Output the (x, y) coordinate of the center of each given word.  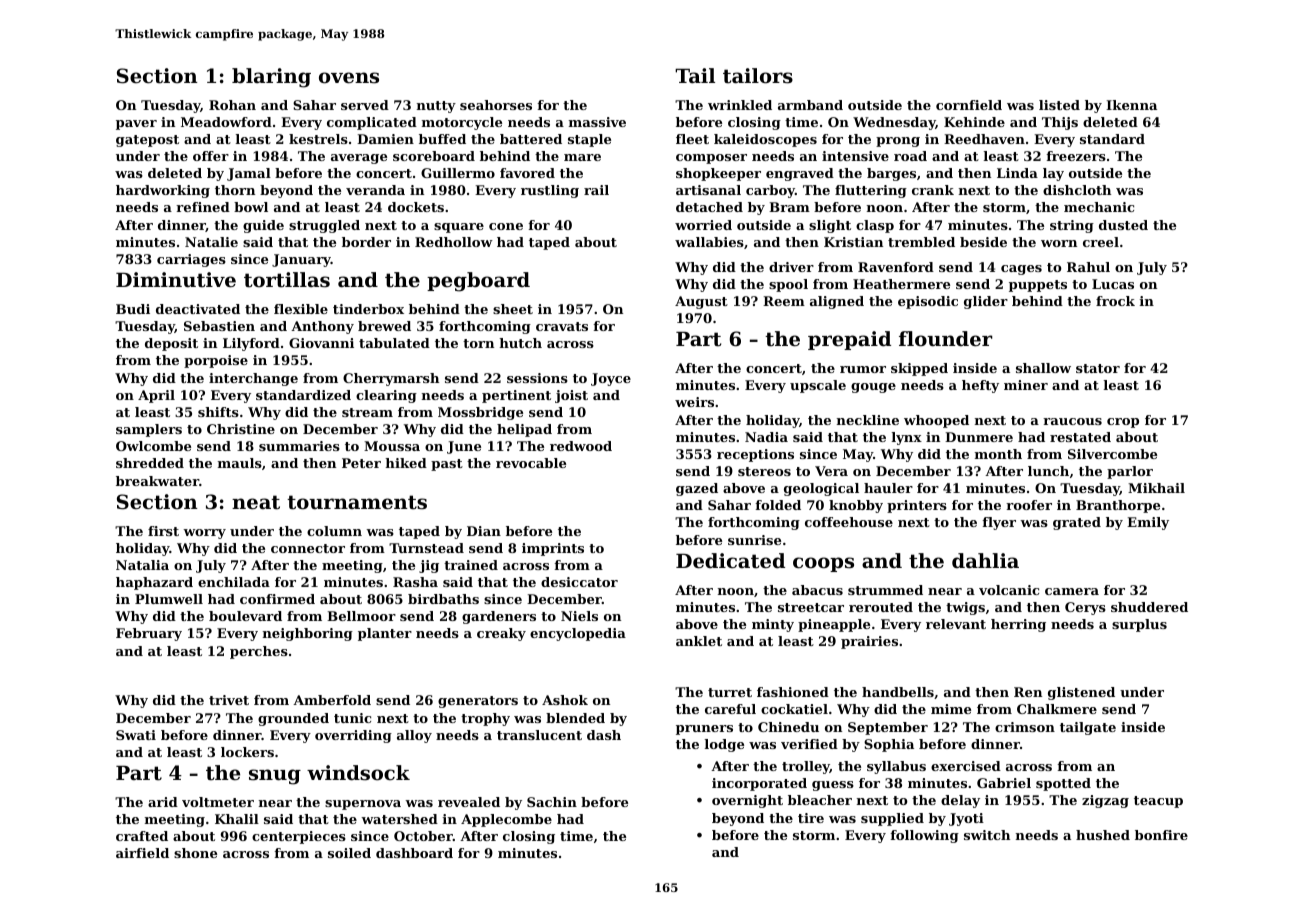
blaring (271, 78)
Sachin (552, 802)
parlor (1130, 472)
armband (810, 105)
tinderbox (368, 309)
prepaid (849, 340)
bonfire (1161, 835)
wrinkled (740, 105)
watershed (399, 819)
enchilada (234, 582)
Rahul (1088, 267)
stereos (764, 471)
